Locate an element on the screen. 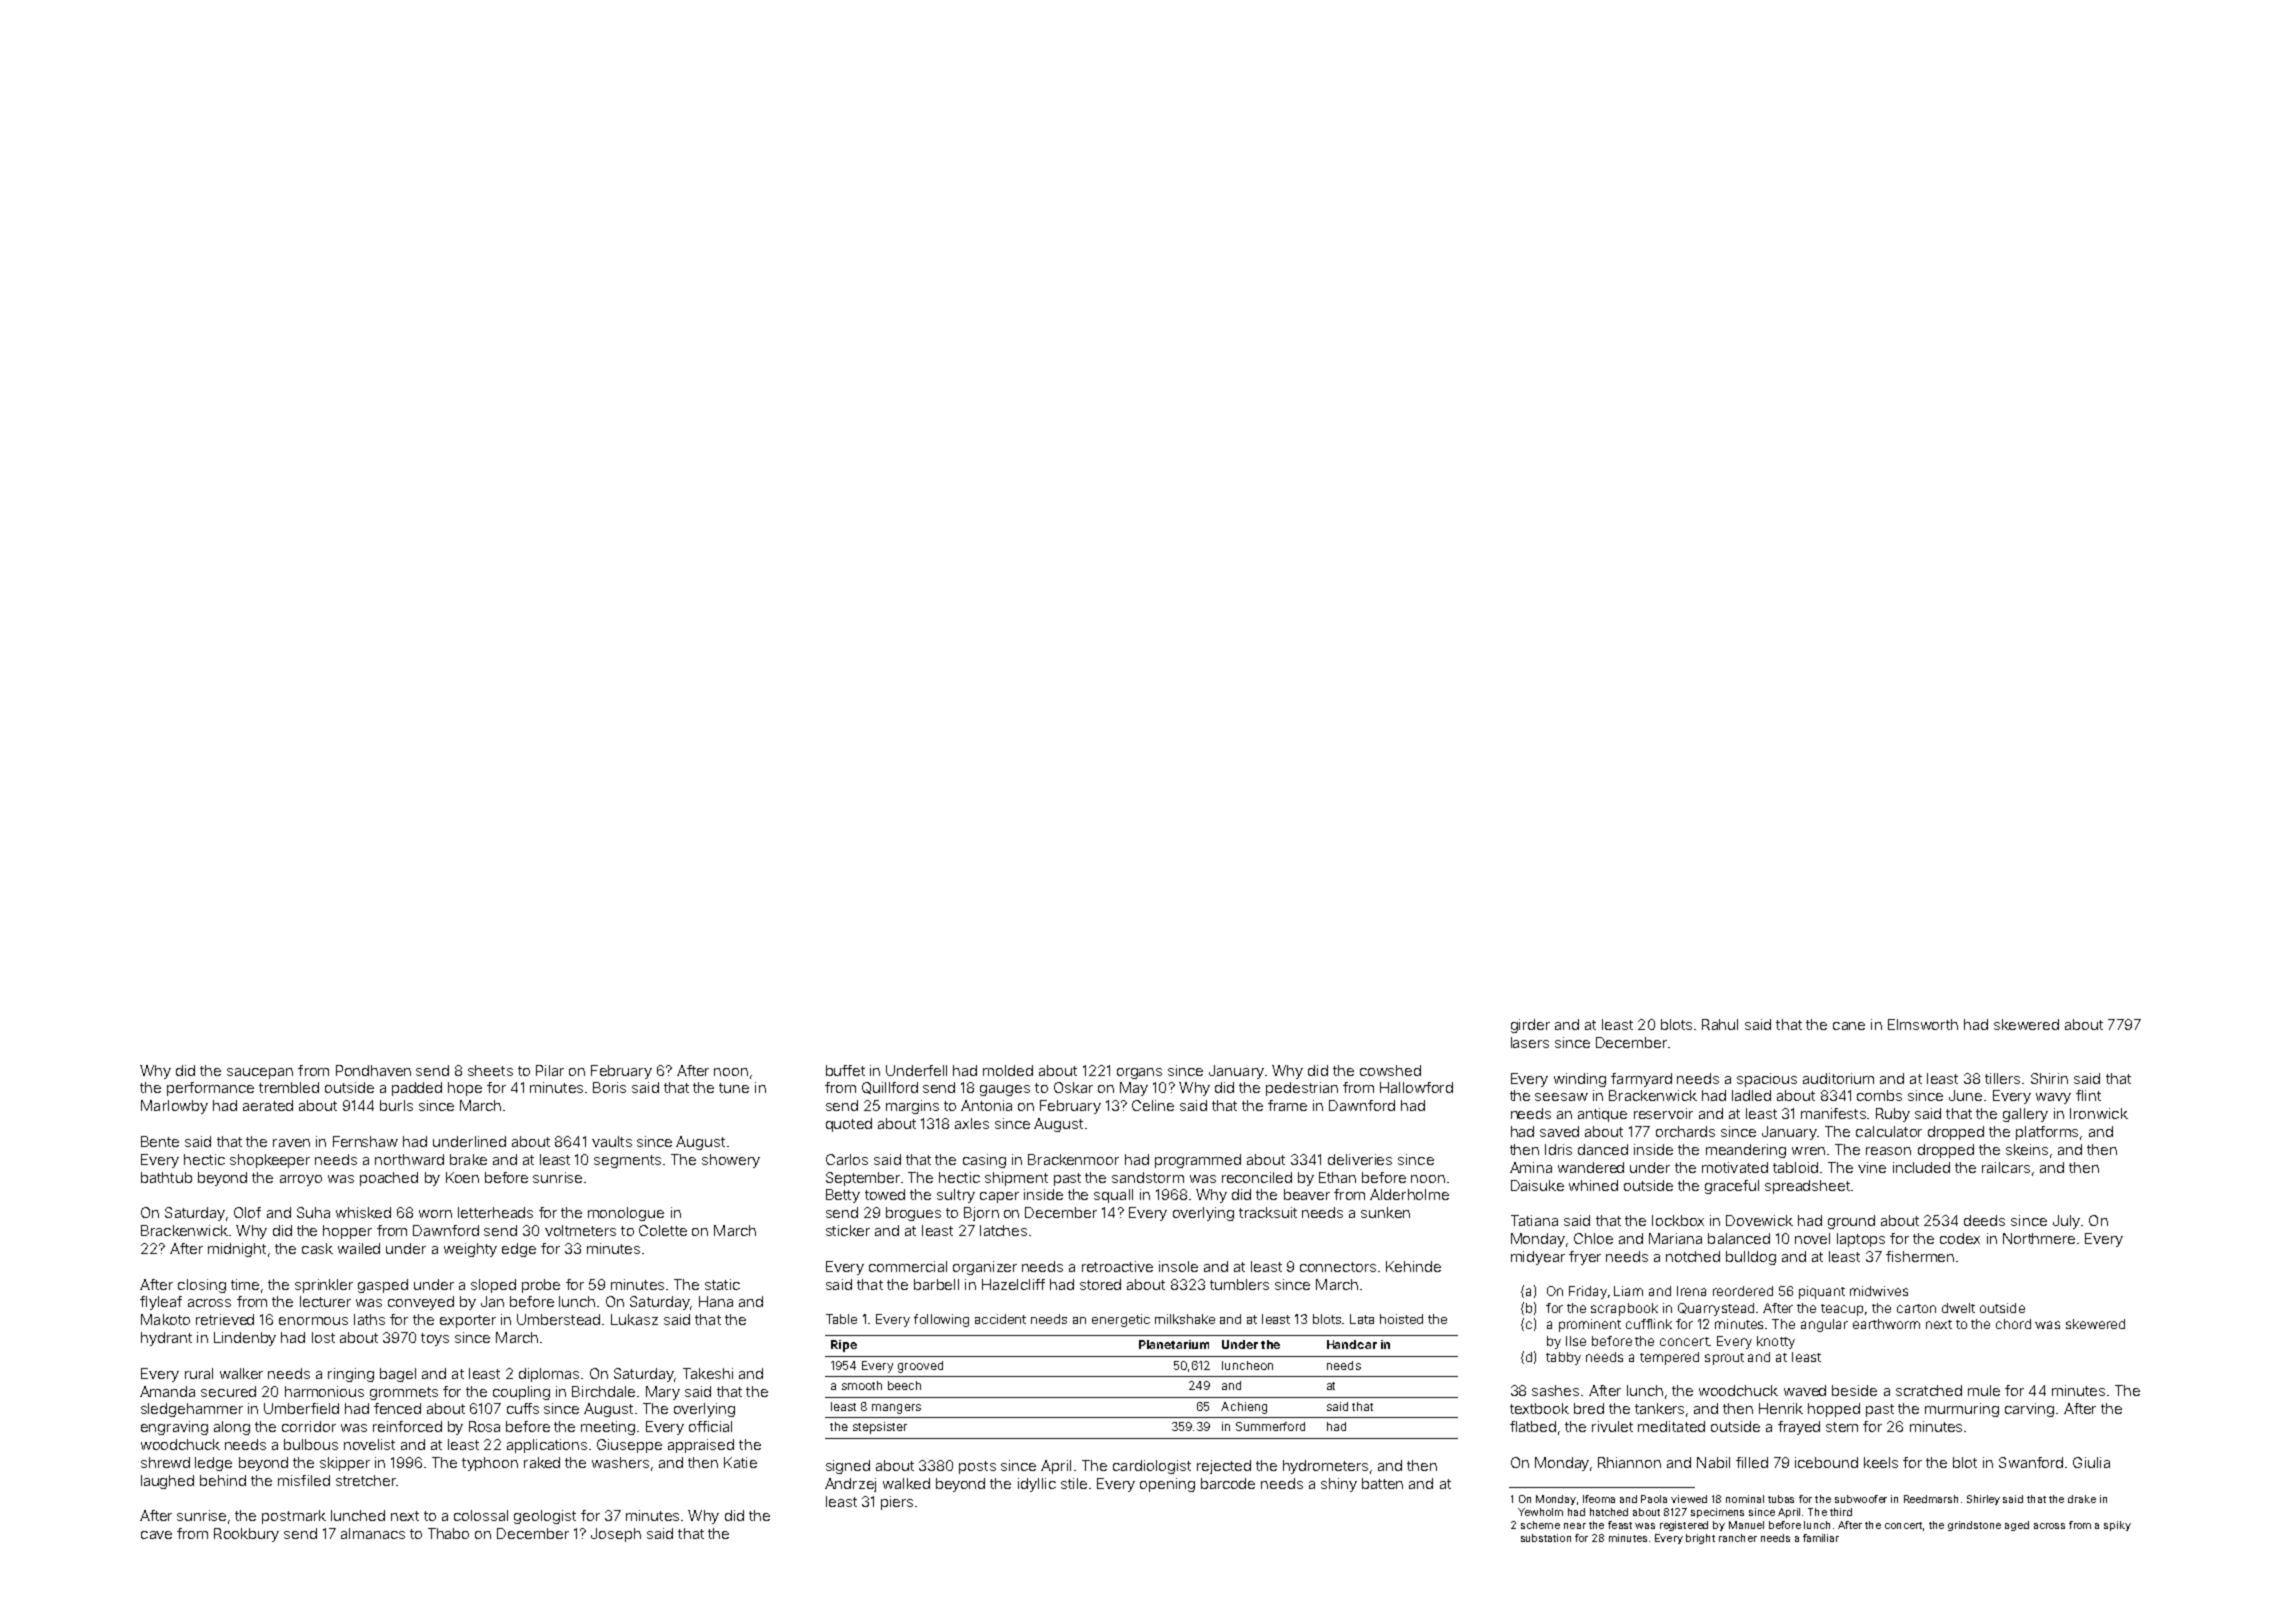 This screenshot has width=2282, height=1614. saucepan is located at coordinates (260, 1073).
